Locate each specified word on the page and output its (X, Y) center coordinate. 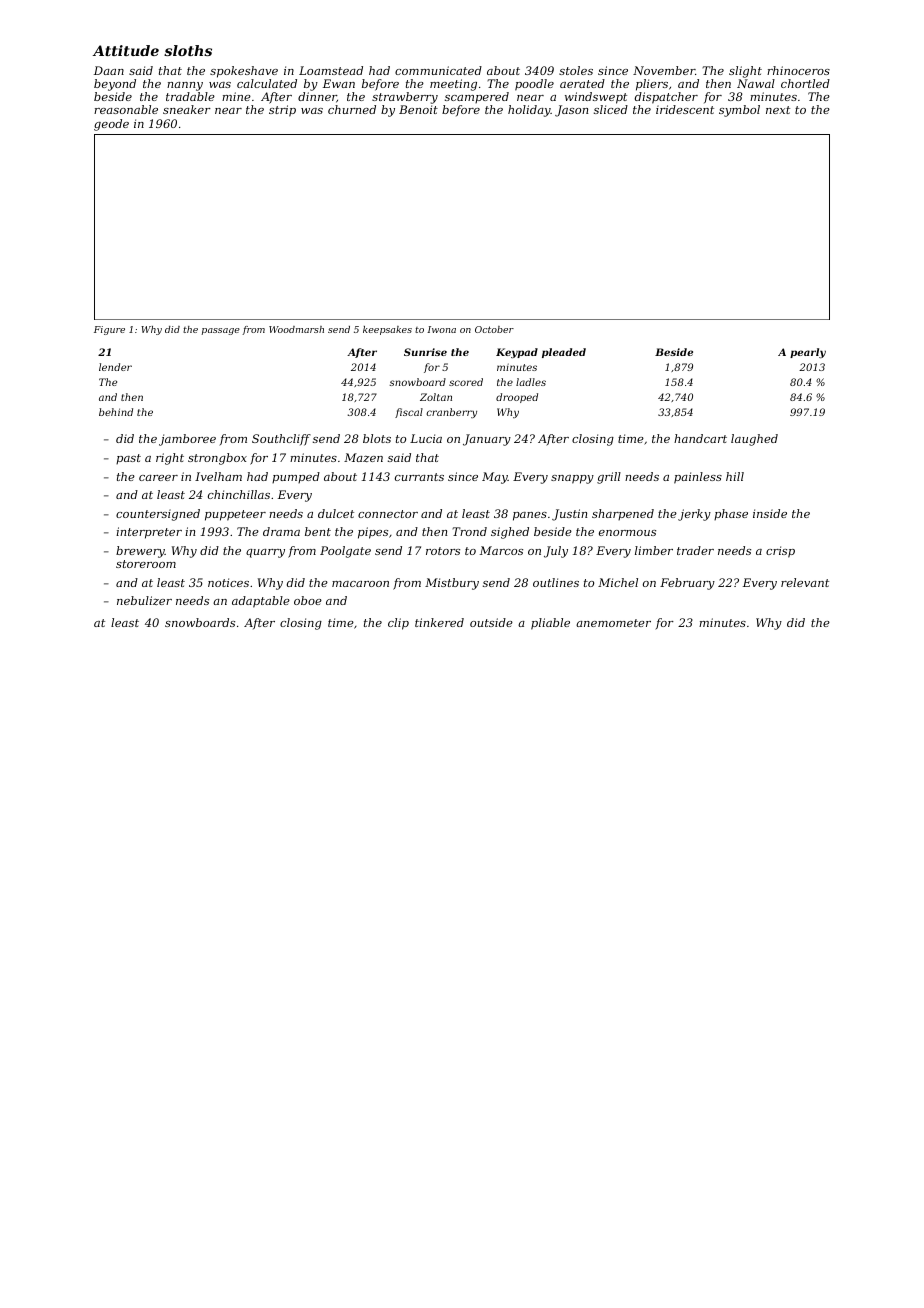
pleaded (564, 353)
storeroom (146, 564)
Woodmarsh (296, 329)
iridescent (685, 109)
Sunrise (425, 352)
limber (654, 550)
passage (221, 331)
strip (282, 111)
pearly (808, 353)
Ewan (339, 83)
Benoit (418, 109)
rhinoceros (798, 70)
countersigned (158, 515)
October (494, 329)
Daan (109, 70)
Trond (469, 531)
